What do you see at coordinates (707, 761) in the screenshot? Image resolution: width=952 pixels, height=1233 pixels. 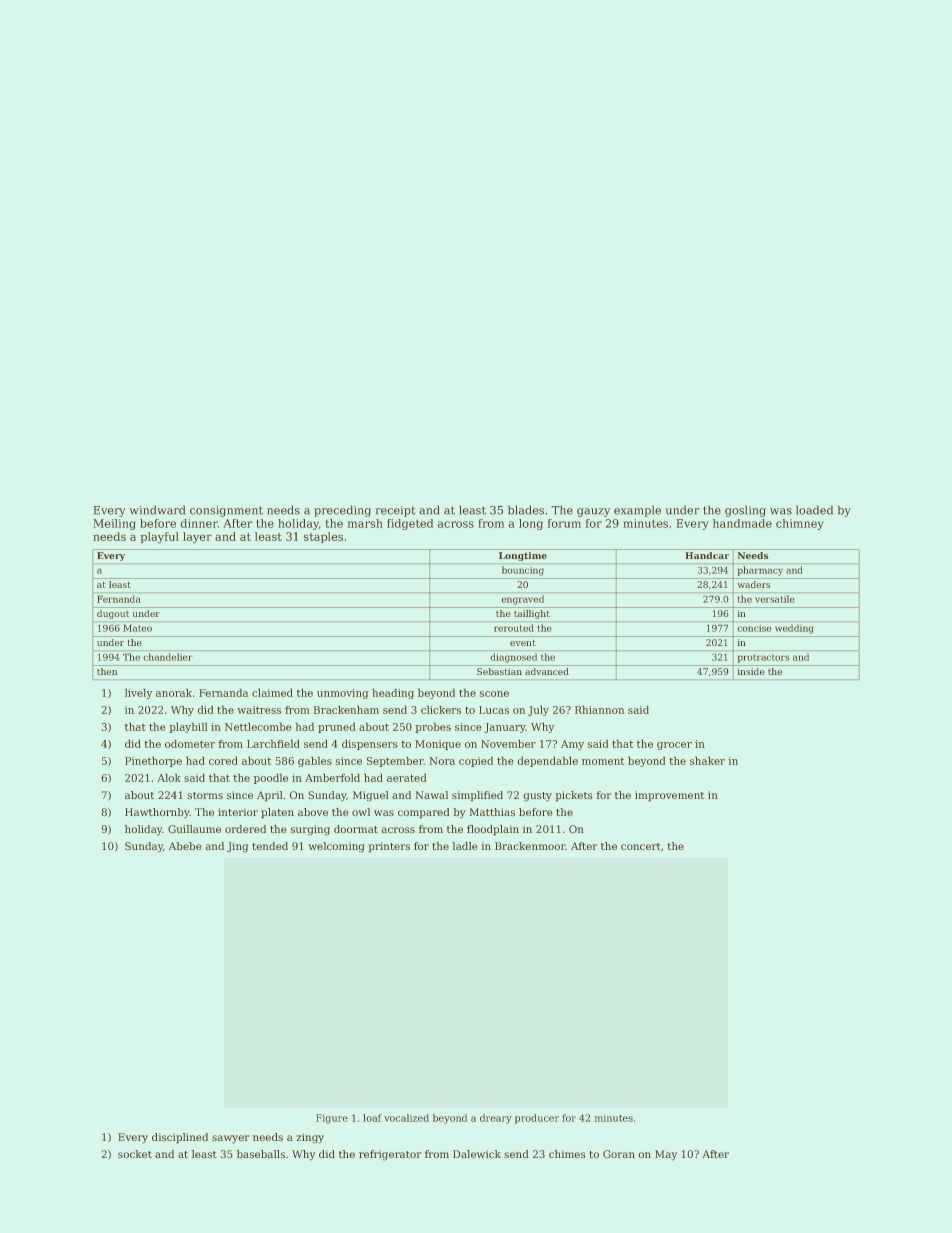 I see `shaker` at bounding box center [707, 761].
